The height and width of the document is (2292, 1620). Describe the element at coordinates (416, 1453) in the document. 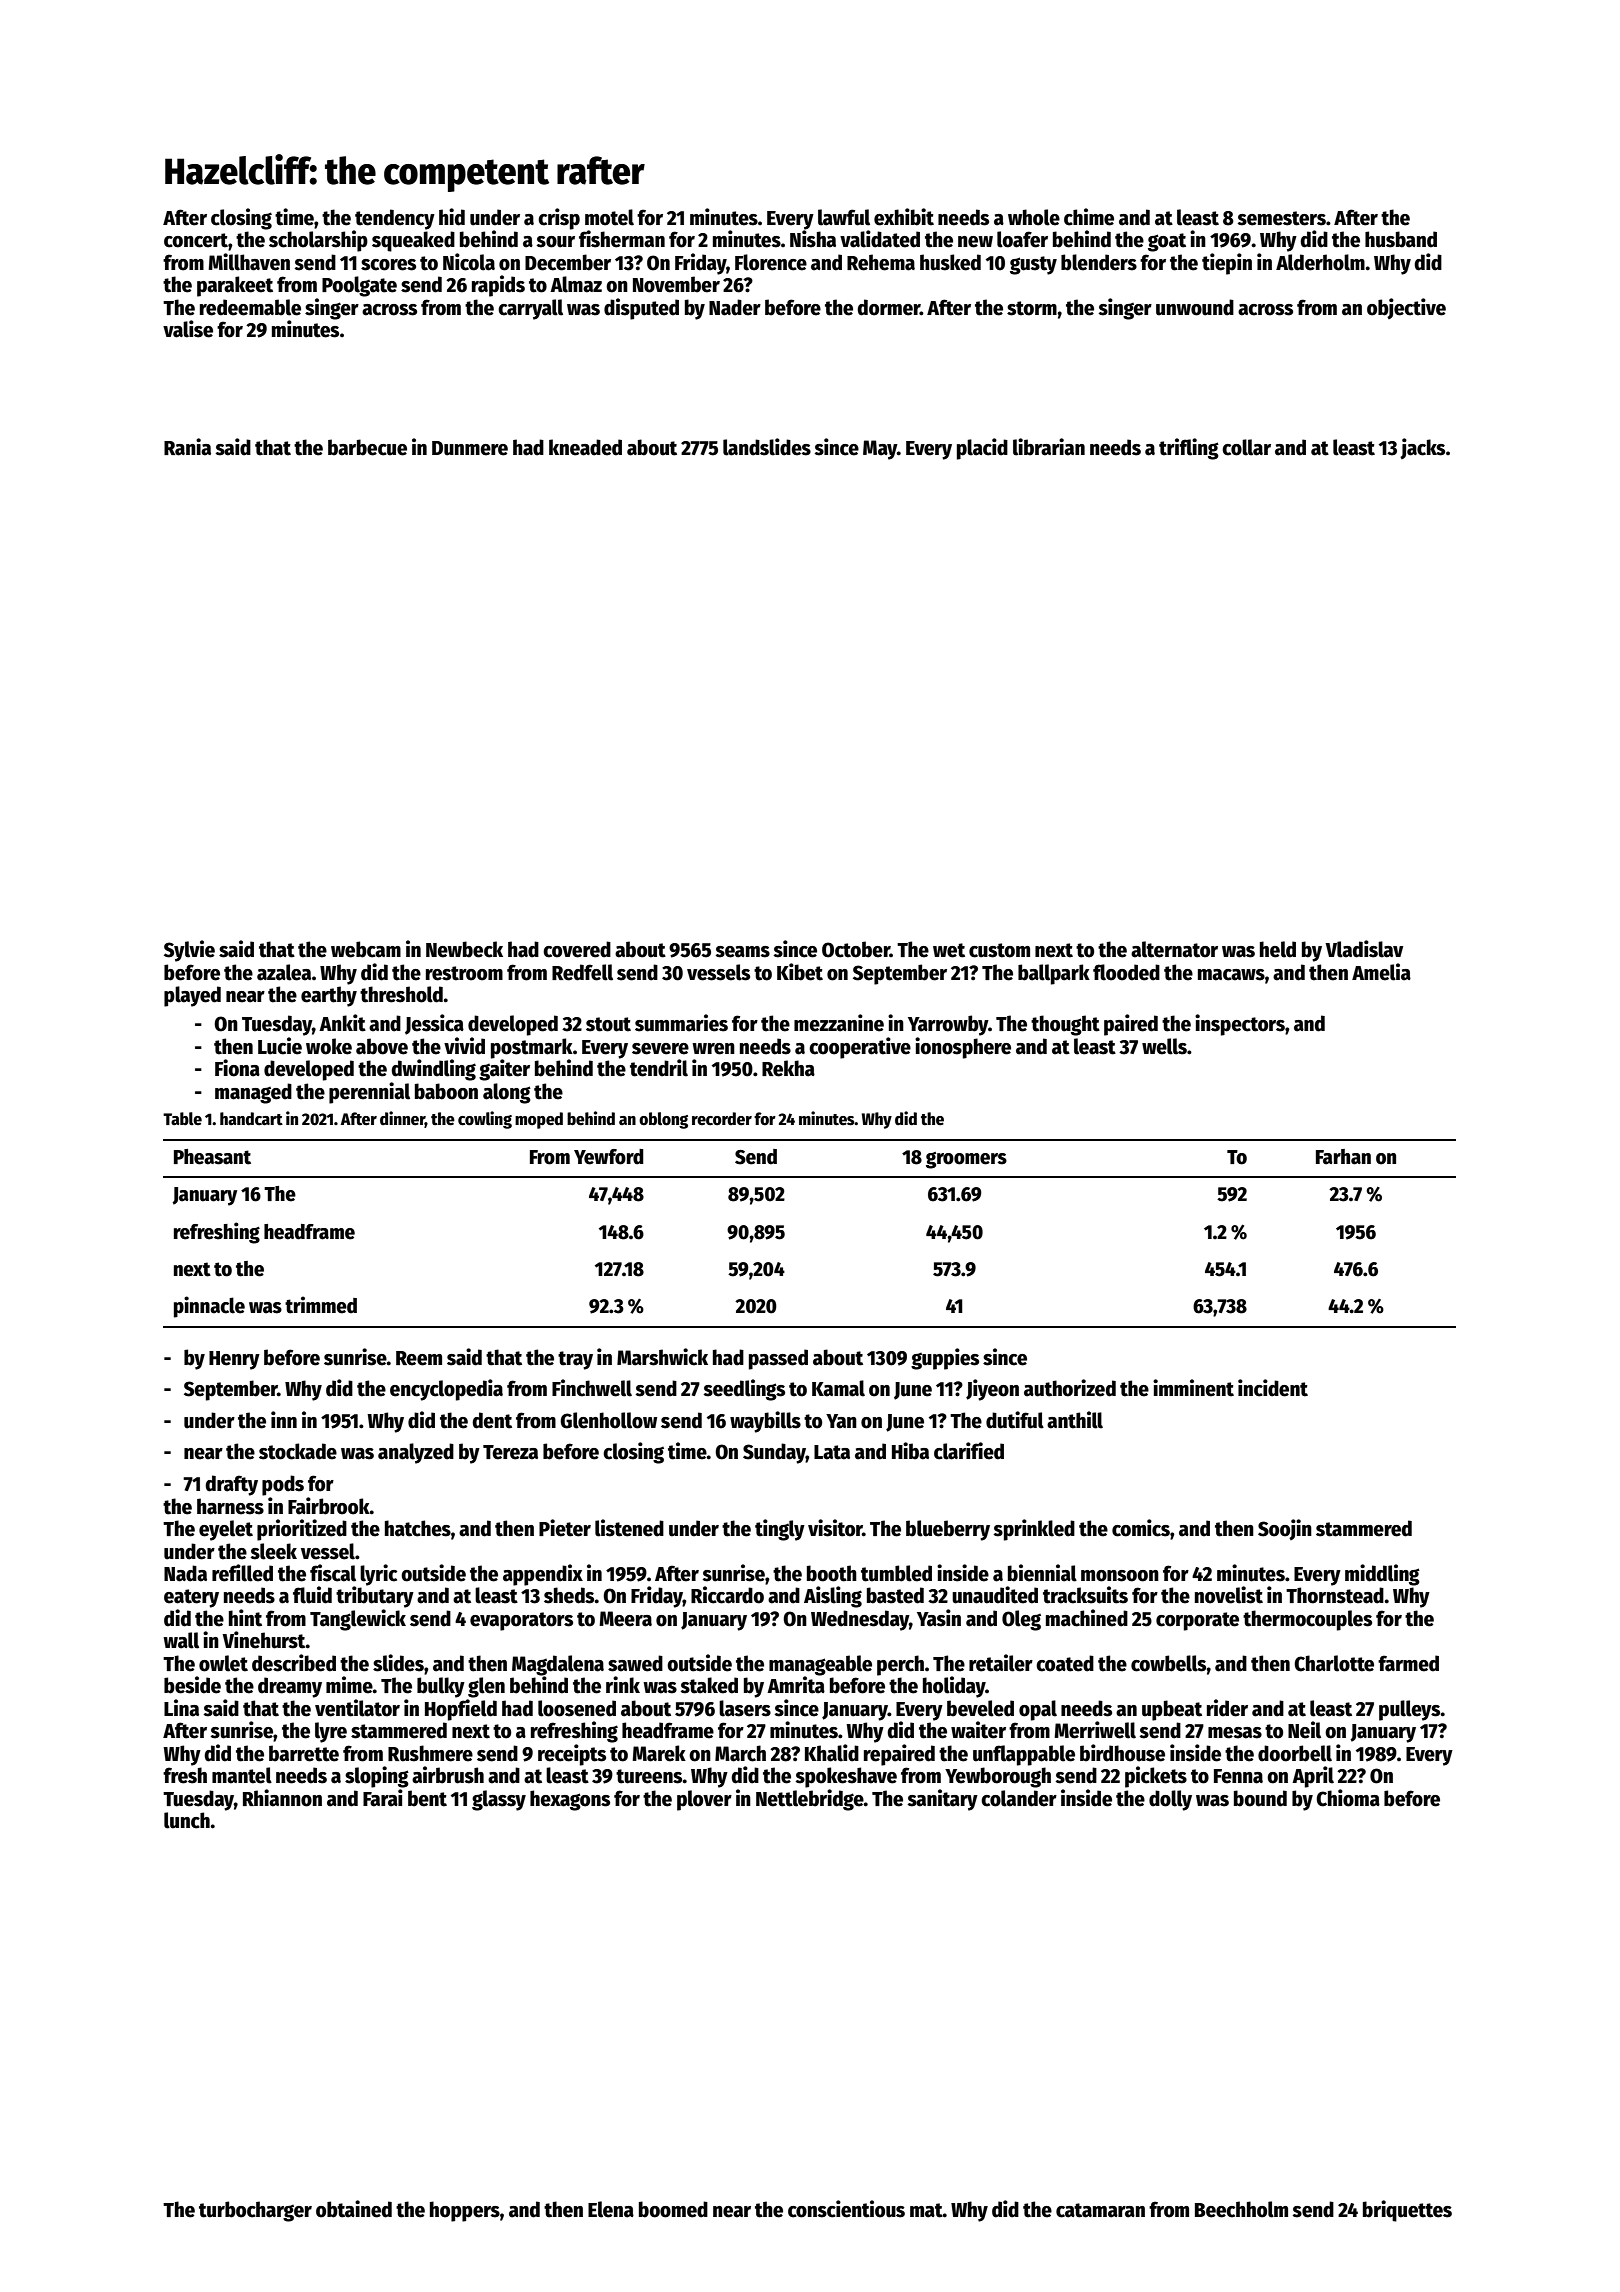

I see `analyzed` at that location.
